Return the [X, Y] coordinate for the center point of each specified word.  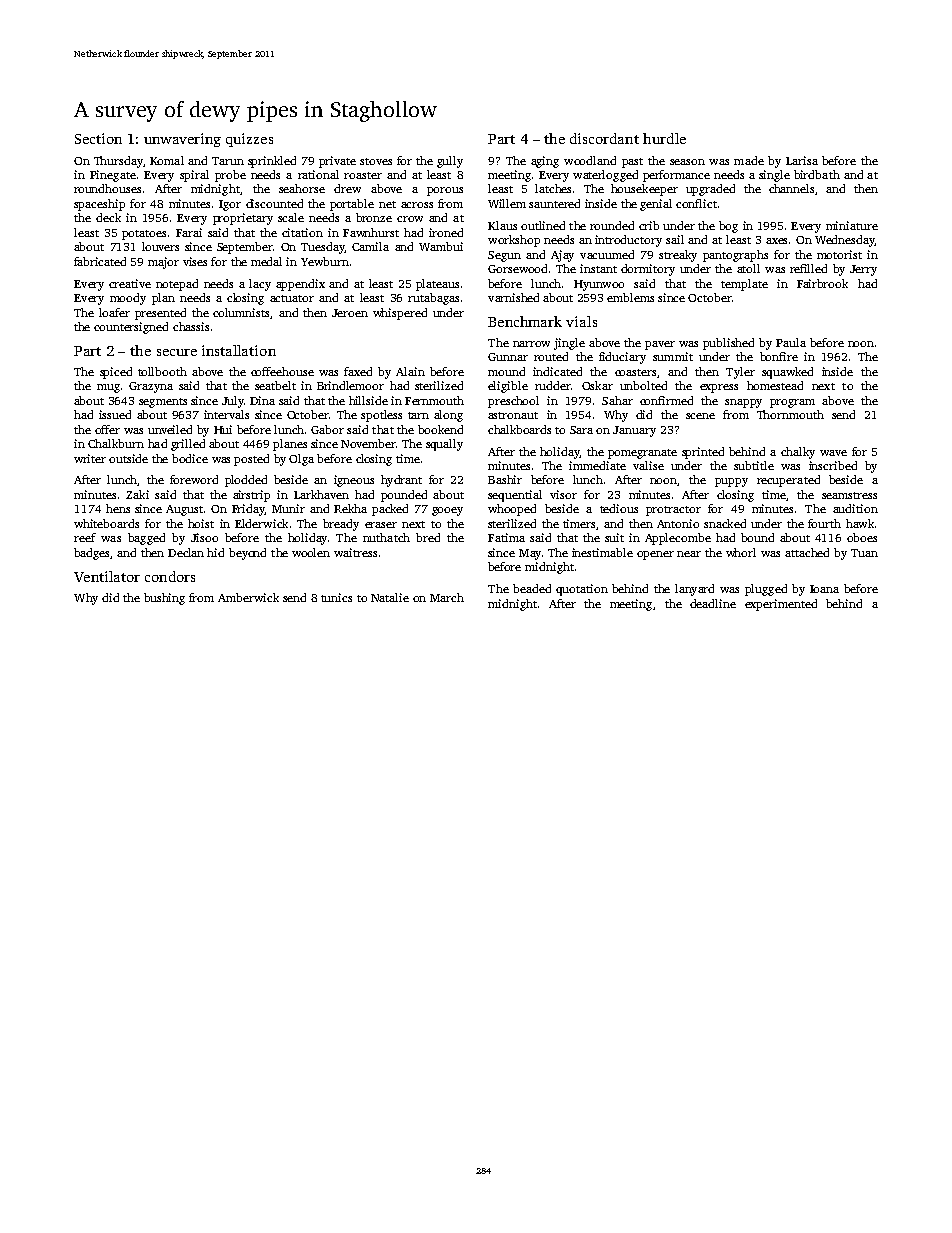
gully [450, 162]
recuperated [788, 481]
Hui [223, 429]
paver [660, 345]
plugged [766, 590]
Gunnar [508, 357]
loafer [114, 312]
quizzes [249, 140]
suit [614, 537]
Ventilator [107, 576]
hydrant [401, 481]
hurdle [664, 138]
